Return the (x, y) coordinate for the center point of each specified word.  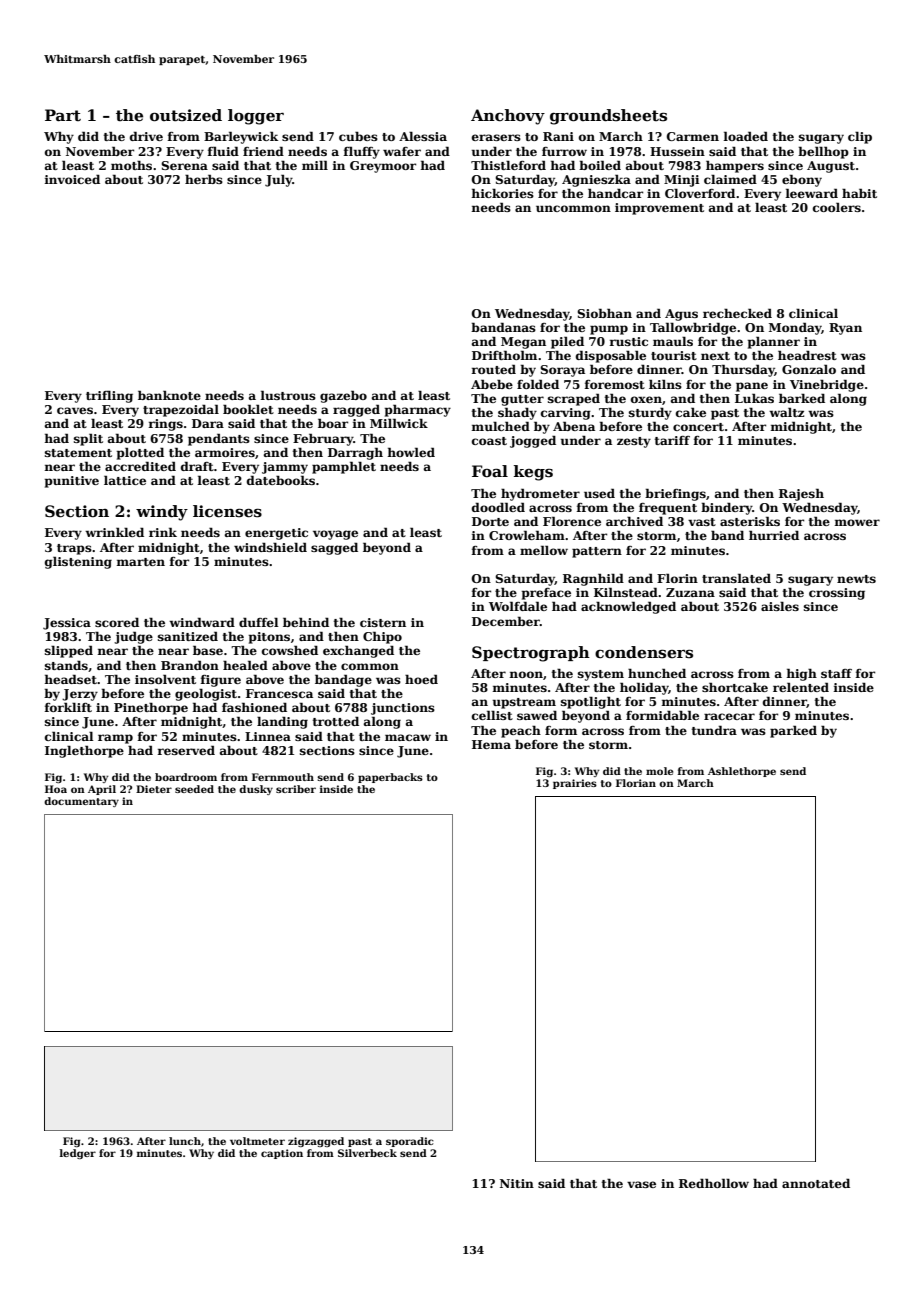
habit (859, 193)
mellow (544, 550)
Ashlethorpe (742, 772)
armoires (225, 452)
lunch (185, 1141)
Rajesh (801, 494)
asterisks (750, 521)
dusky (256, 790)
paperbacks (390, 778)
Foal (490, 471)
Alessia (423, 136)
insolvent (165, 679)
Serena (184, 165)
